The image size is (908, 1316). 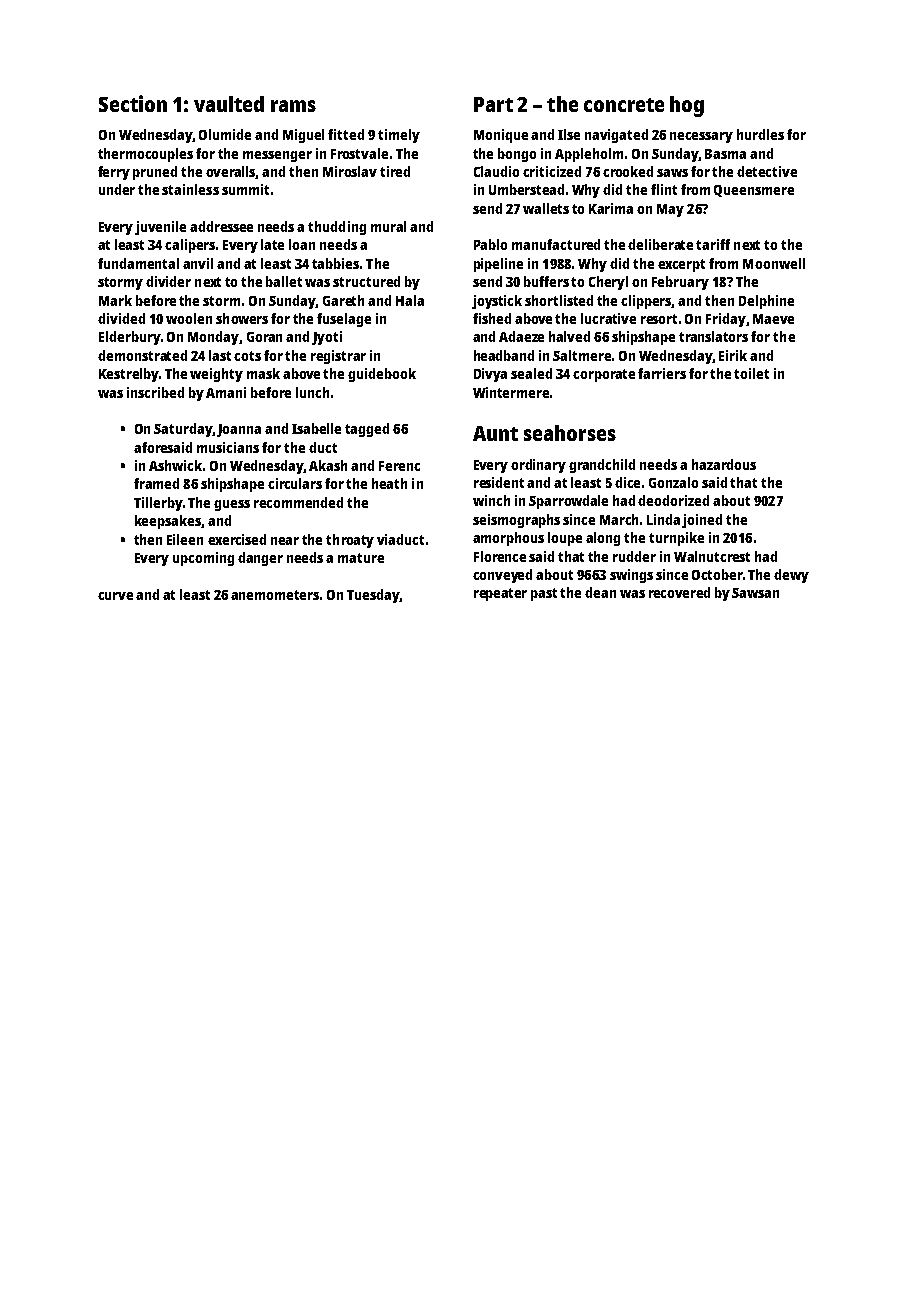 What do you see at coordinates (582, 355) in the image?
I see `Saltmere` at bounding box center [582, 355].
